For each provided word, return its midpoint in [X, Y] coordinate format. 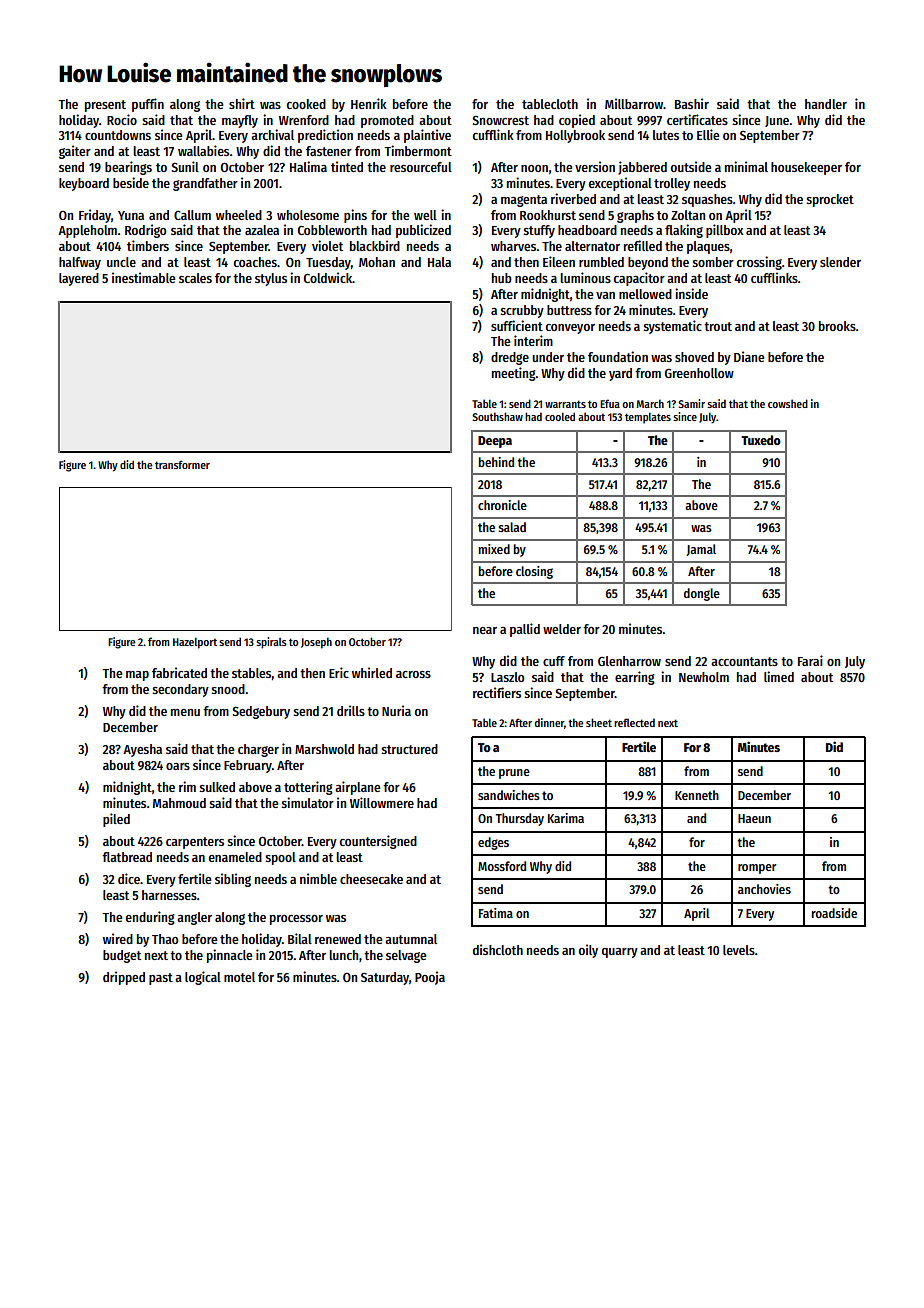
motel [239, 977]
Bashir [692, 103]
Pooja [430, 978]
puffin [148, 105]
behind [496, 462]
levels [739, 950]
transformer [182, 464]
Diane [749, 356]
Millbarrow [634, 103]
